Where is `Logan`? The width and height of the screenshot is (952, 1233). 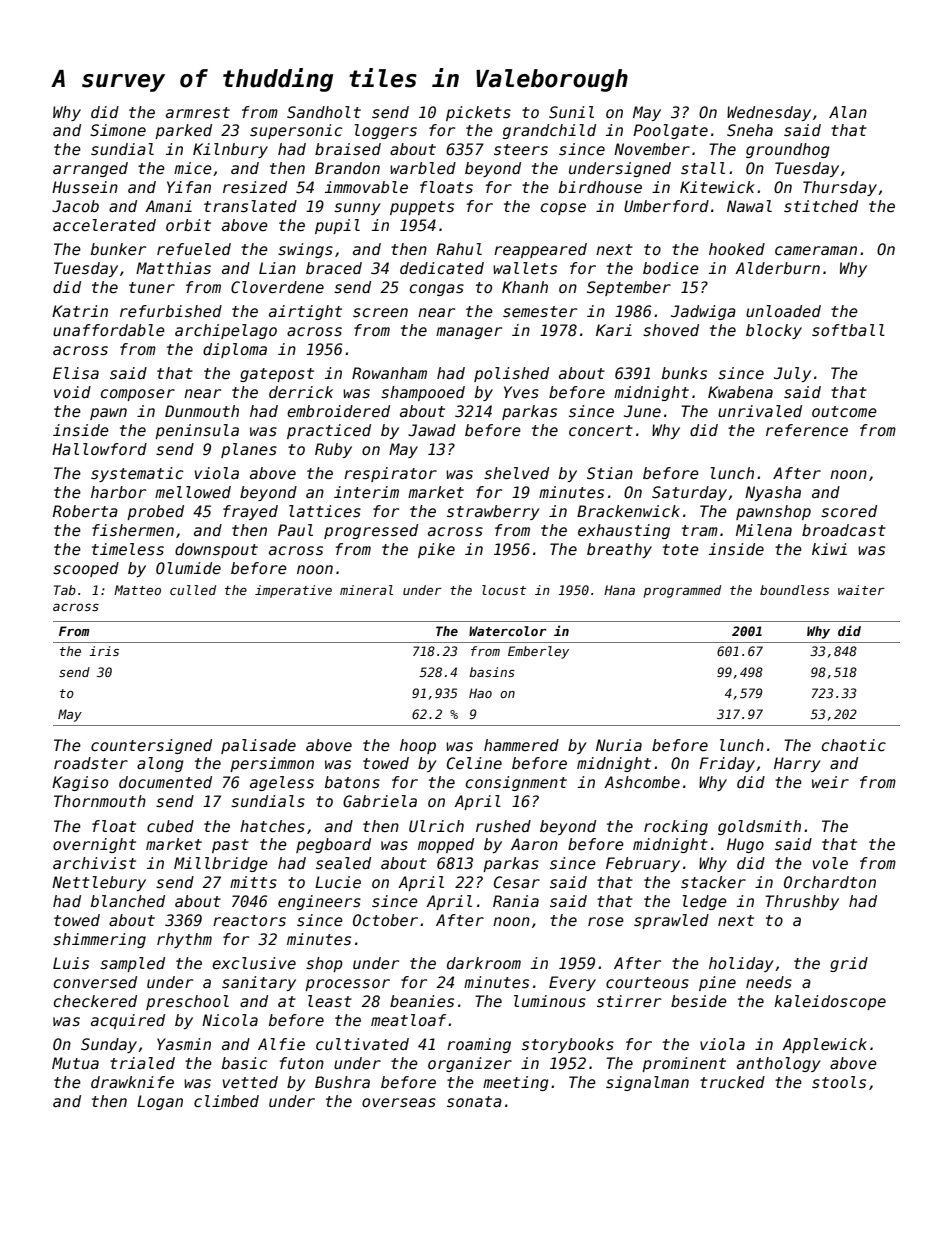
Logan is located at coordinates (160, 1102).
